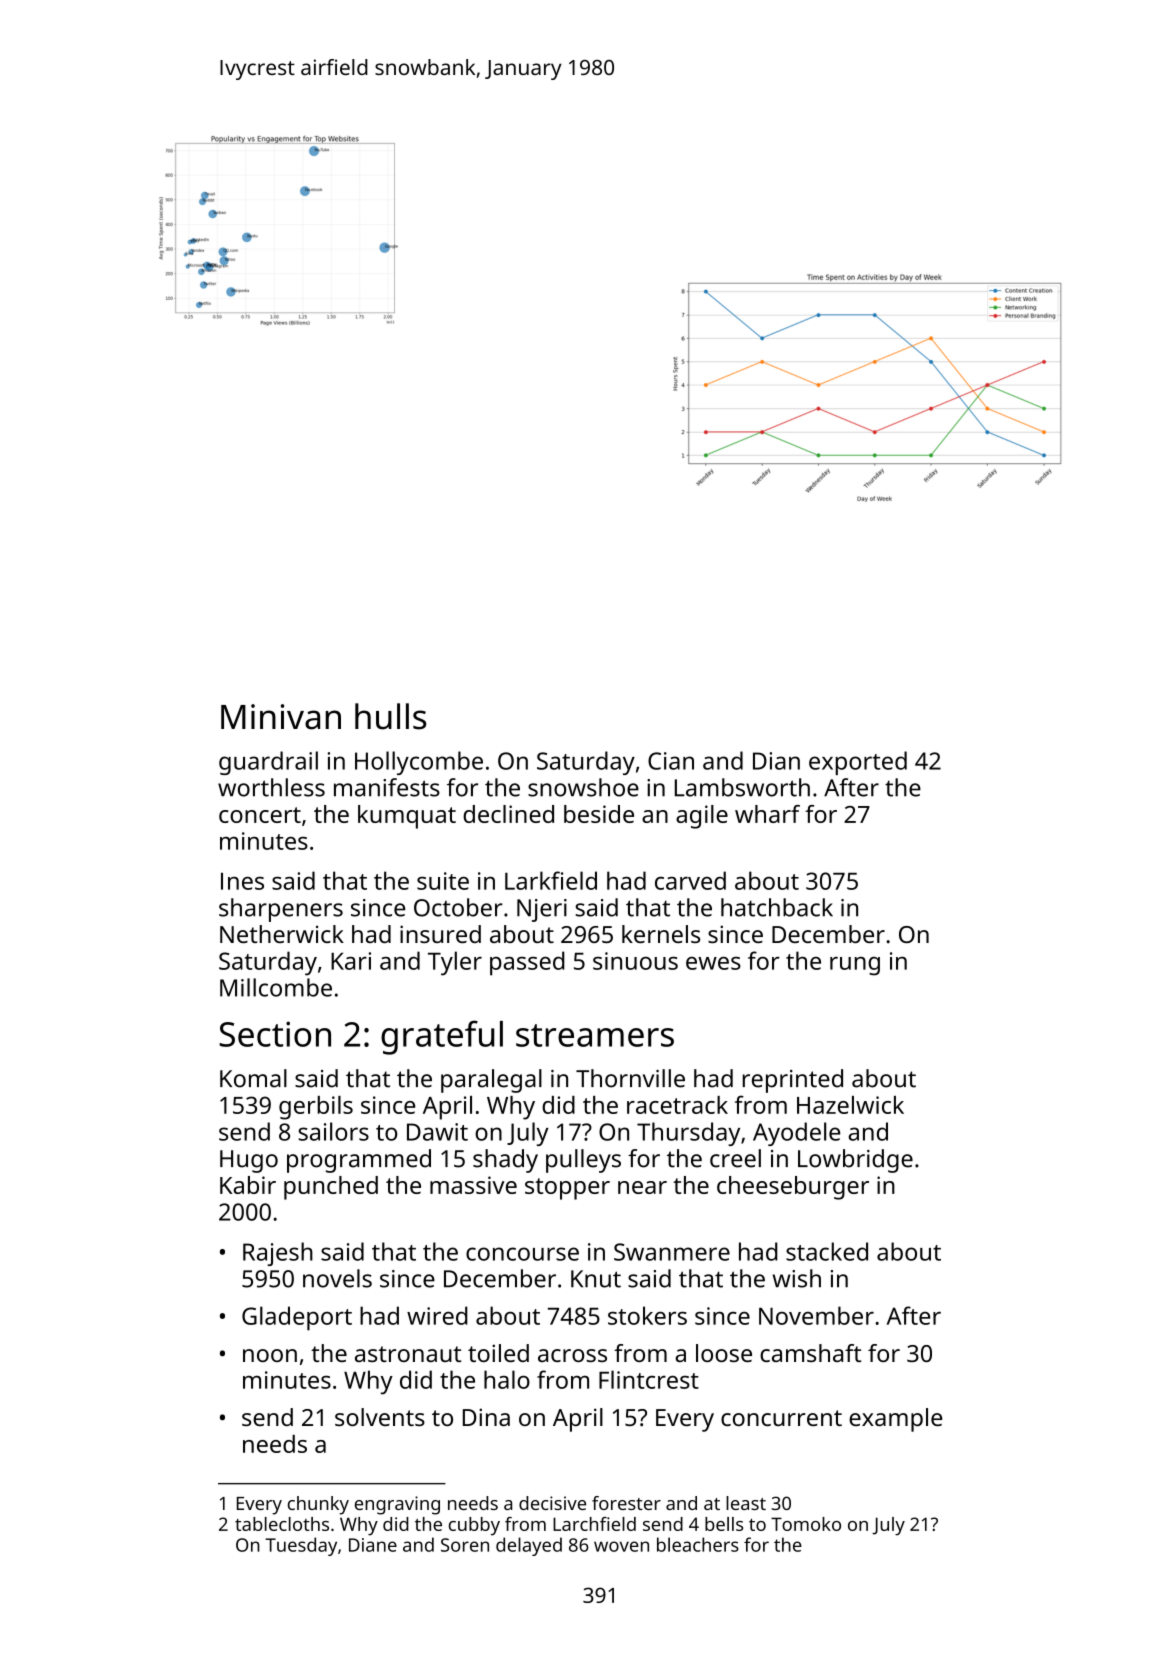 The height and width of the page is (1654, 1165). What do you see at coordinates (858, 763) in the page?
I see `exported` at bounding box center [858, 763].
